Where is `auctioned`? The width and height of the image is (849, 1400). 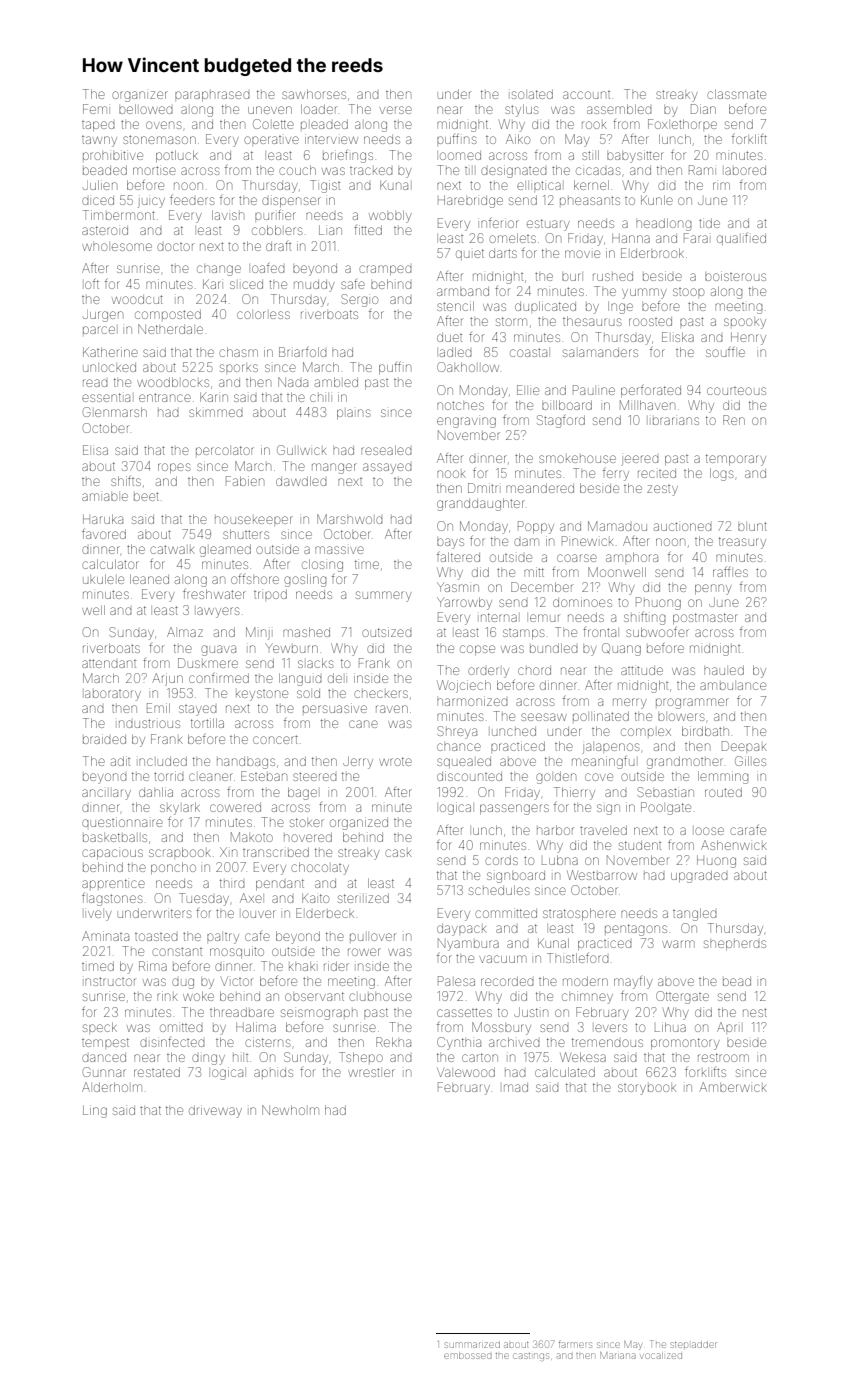
auctioned is located at coordinates (683, 526).
